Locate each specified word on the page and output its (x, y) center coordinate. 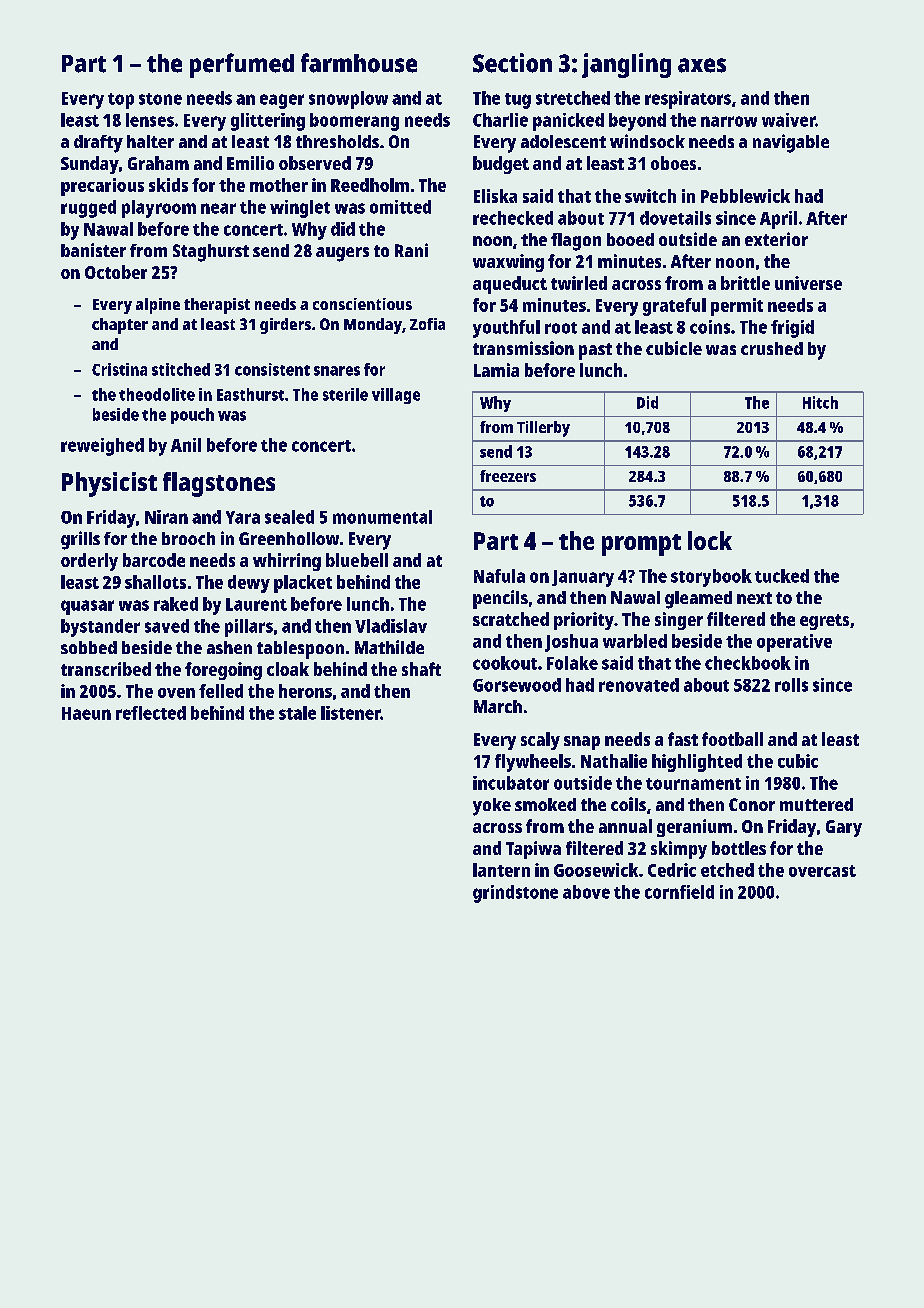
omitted (400, 207)
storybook (711, 578)
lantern (501, 870)
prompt (641, 545)
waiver (788, 120)
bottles (739, 848)
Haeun (86, 713)
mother (279, 185)
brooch (188, 538)
